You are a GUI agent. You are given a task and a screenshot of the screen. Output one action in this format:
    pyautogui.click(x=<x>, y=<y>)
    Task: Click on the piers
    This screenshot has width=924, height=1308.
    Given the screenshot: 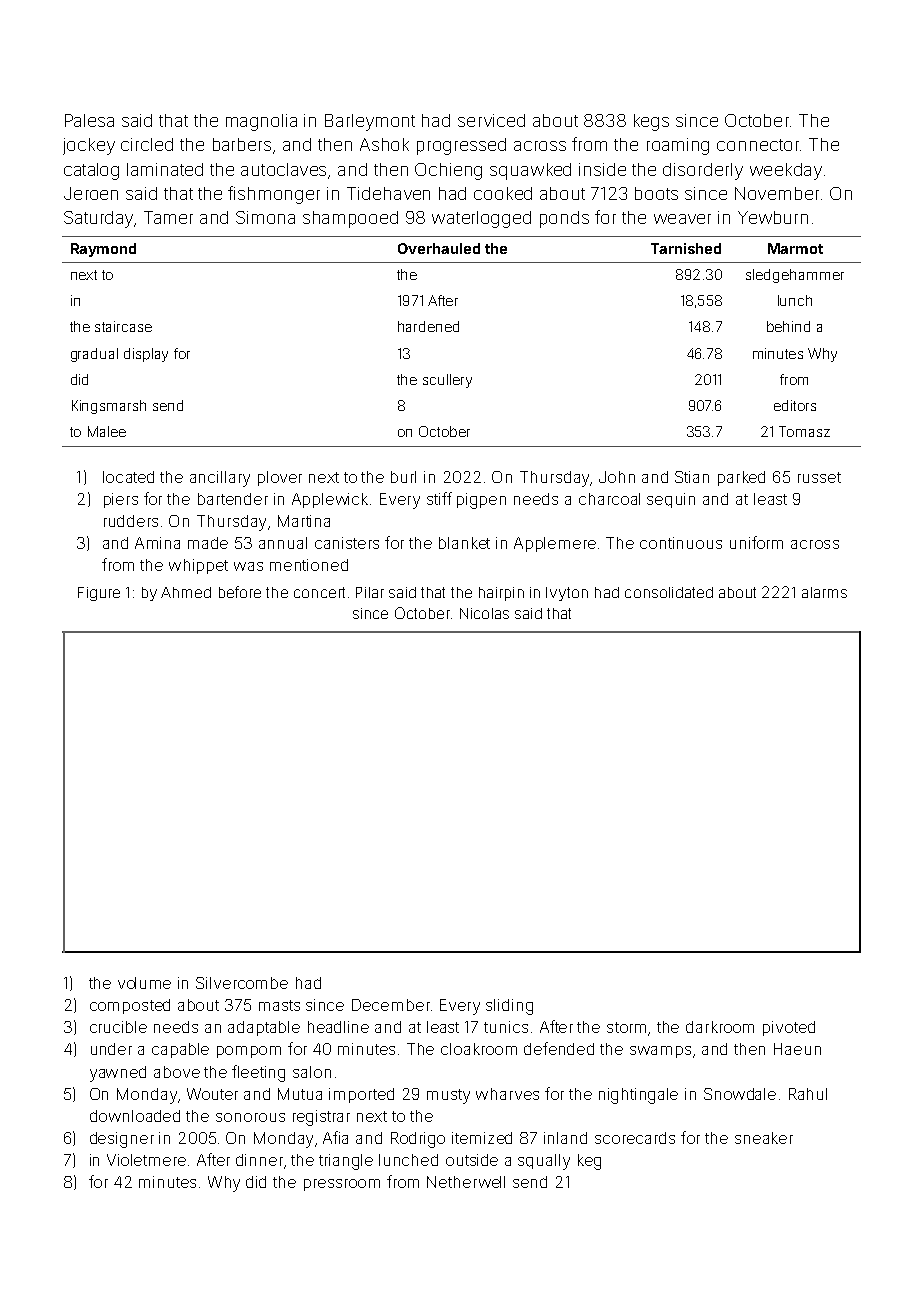 What is the action you would take?
    pyautogui.click(x=121, y=500)
